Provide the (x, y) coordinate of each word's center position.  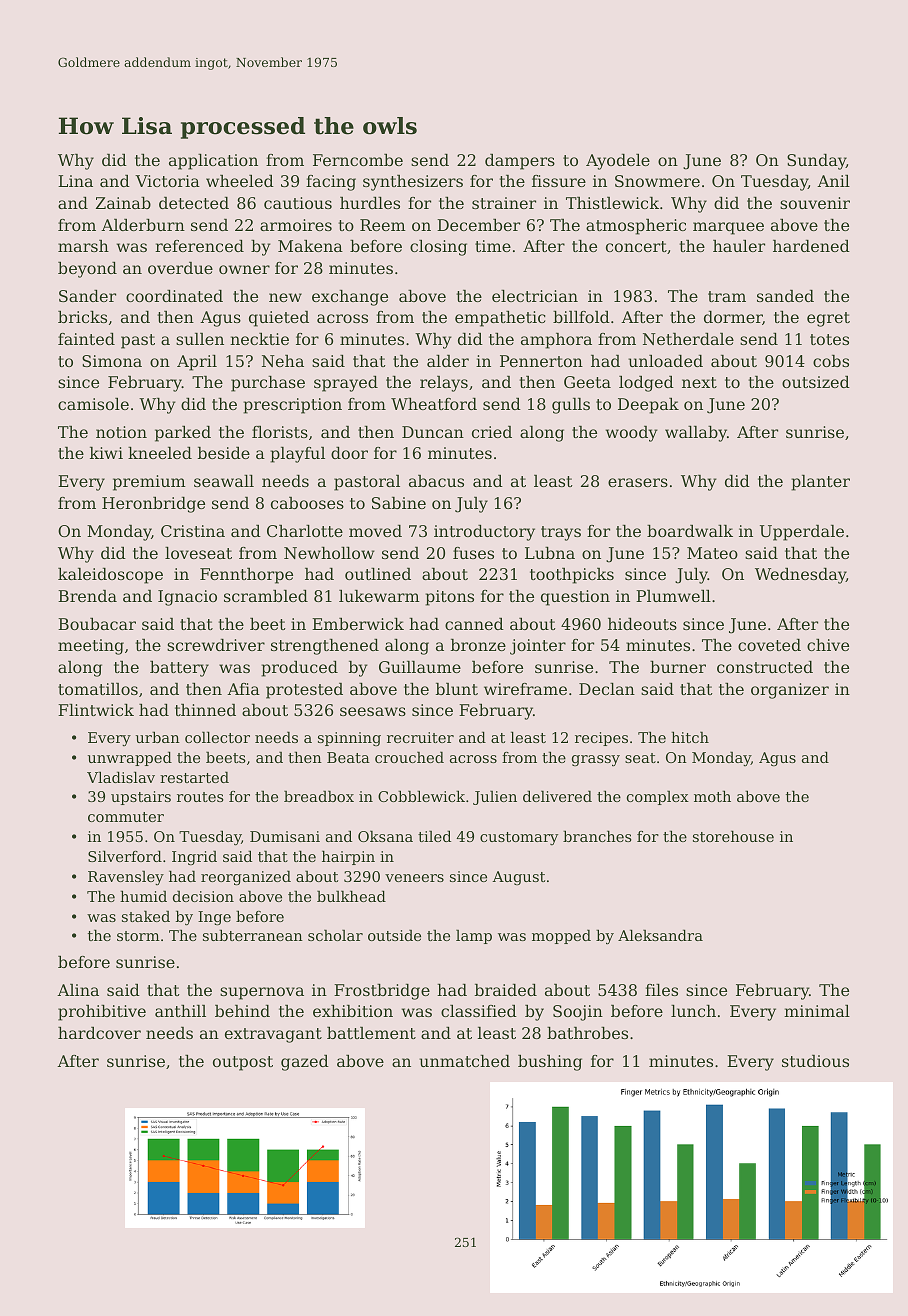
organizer (790, 691)
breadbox (319, 796)
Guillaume (420, 667)
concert (636, 246)
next (699, 382)
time (493, 246)
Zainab (123, 203)
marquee (728, 228)
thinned (205, 710)
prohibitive (102, 1013)
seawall (224, 481)
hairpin (348, 857)
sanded (785, 296)
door (349, 453)
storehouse (733, 836)
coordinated (174, 296)
